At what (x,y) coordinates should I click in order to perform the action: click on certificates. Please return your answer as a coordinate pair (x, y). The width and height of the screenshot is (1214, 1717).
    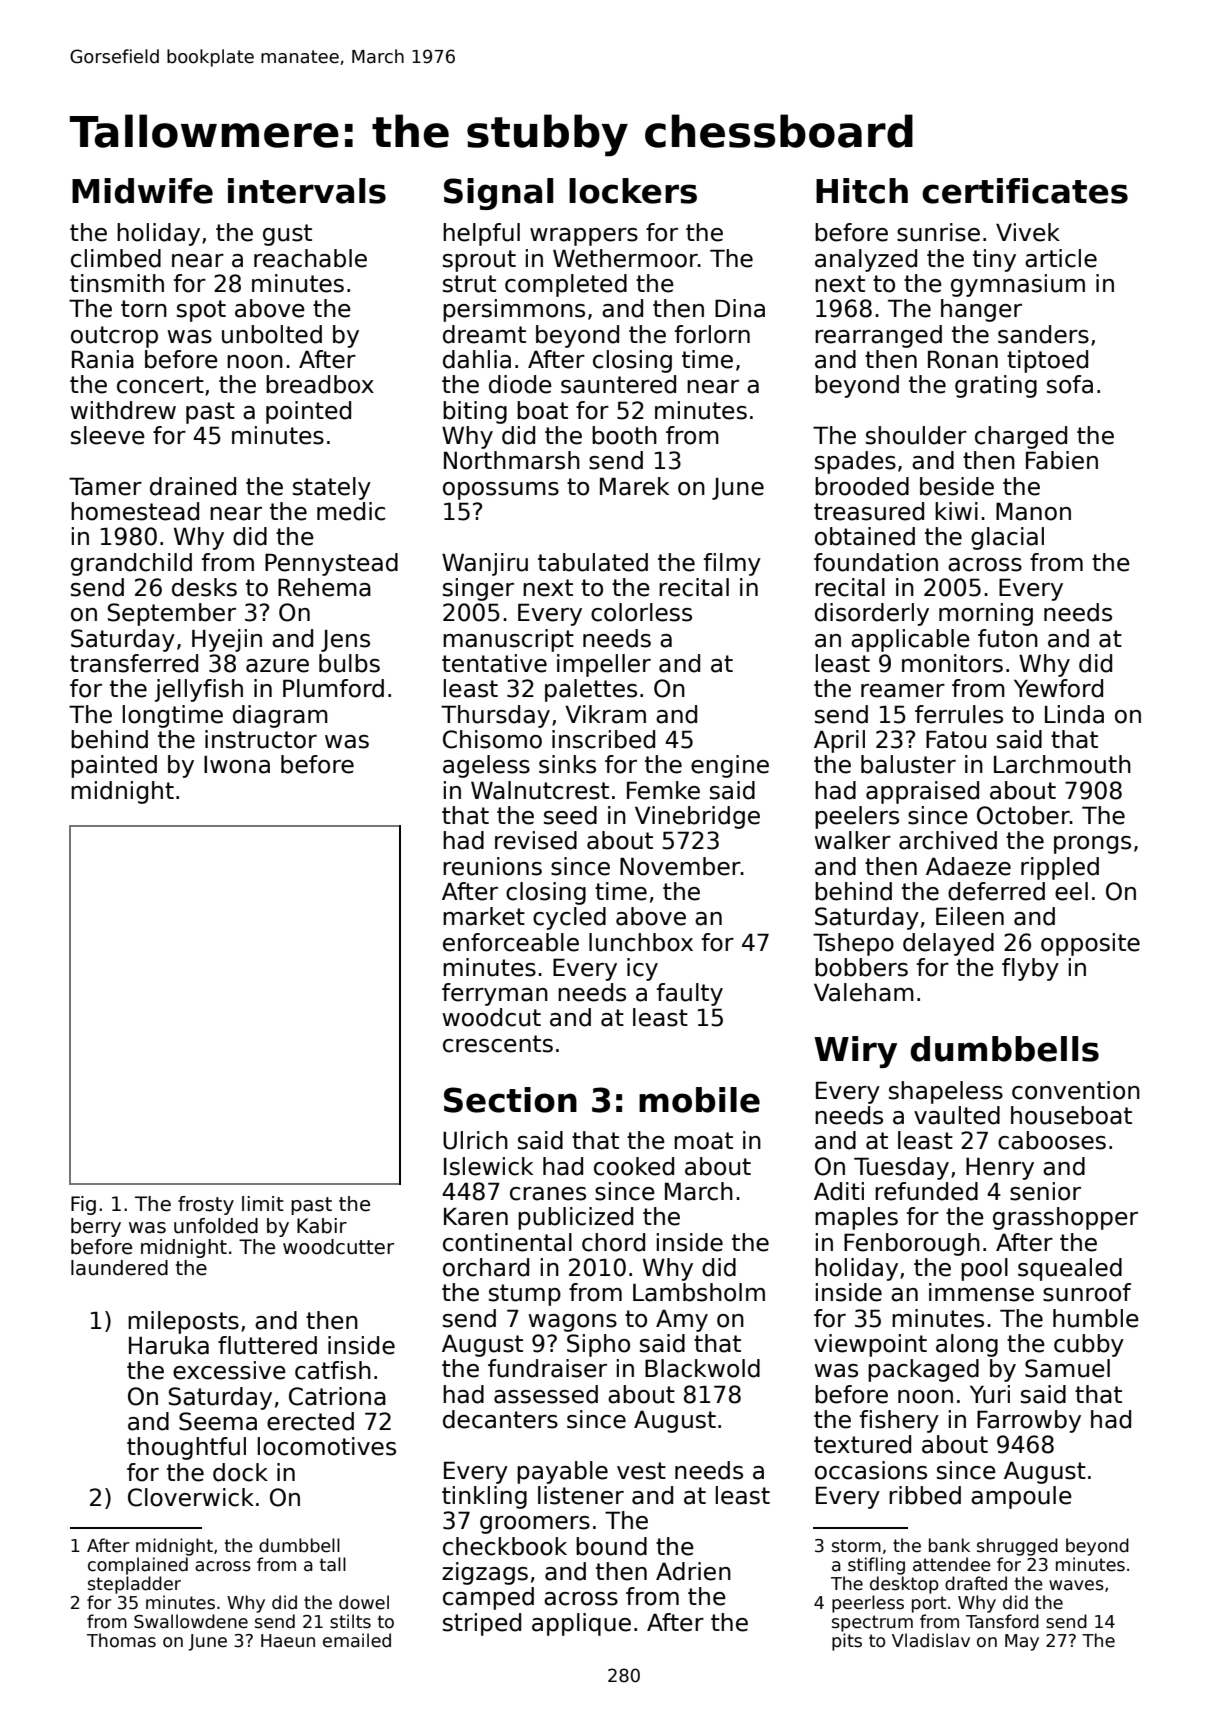
    Looking at the image, I should click on (1025, 191).
